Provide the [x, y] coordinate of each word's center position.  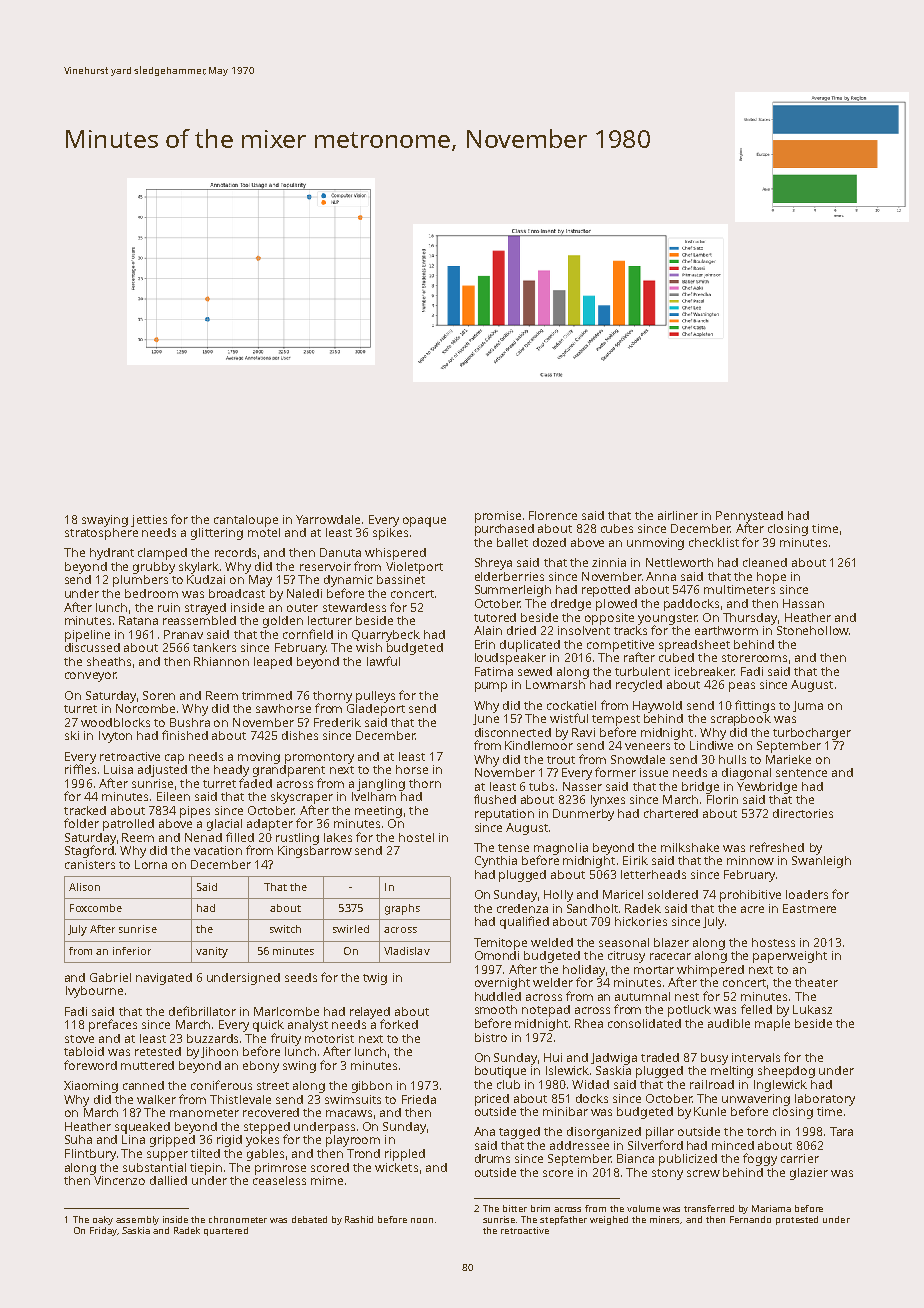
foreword [90, 1065]
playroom [353, 1141]
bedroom [151, 593]
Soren [159, 695]
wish [369, 647]
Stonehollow [813, 630]
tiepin [206, 1169]
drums [492, 1158]
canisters [90, 864]
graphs [402, 909]
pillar [660, 1133]
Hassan [803, 603]
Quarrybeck [386, 636]
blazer [671, 942]
